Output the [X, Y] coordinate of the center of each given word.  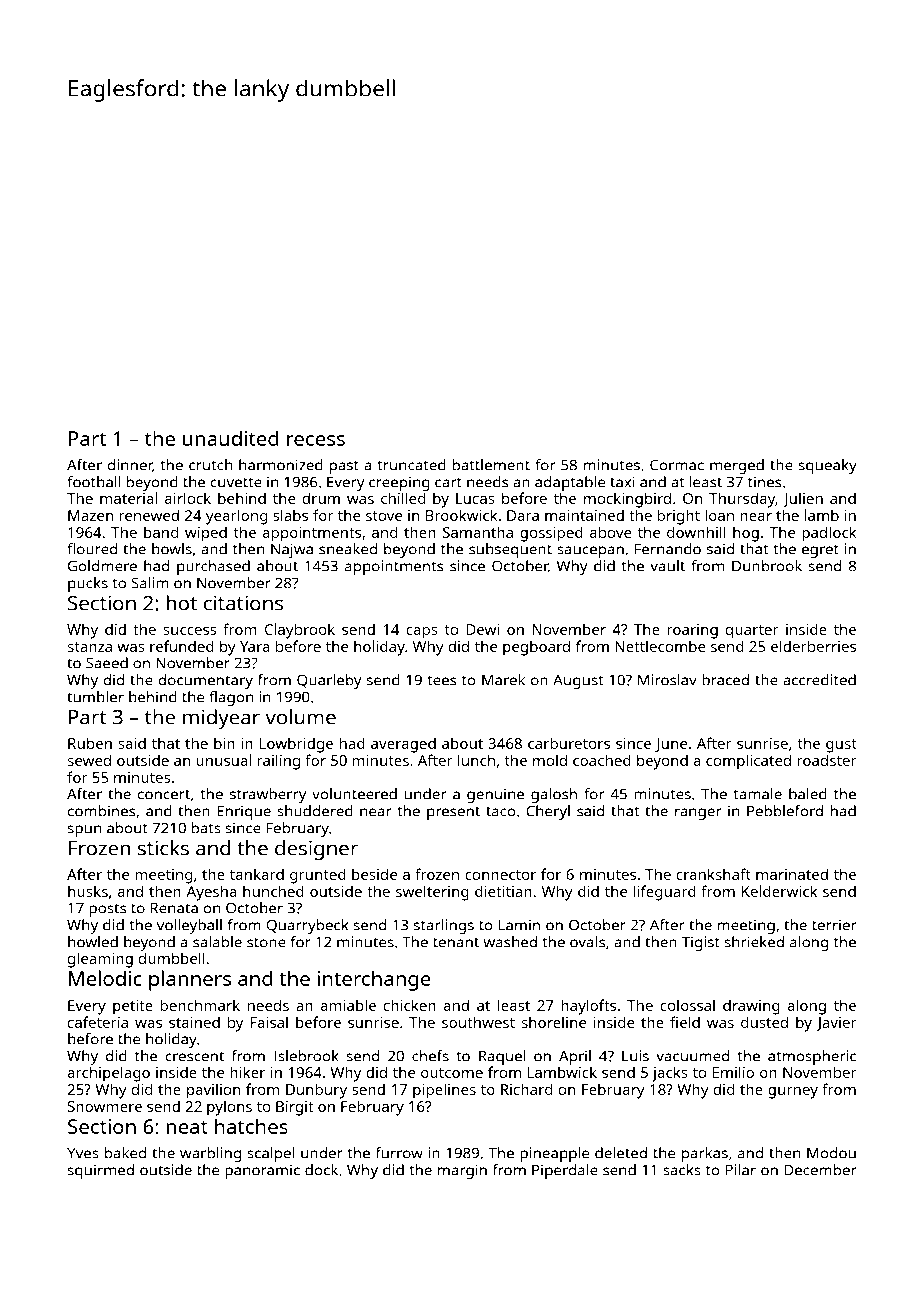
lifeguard [665, 893]
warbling [210, 1154]
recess [316, 440]
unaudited [230, 438]
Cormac [677, 465]
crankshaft [713, 874]
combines [101, 811]
